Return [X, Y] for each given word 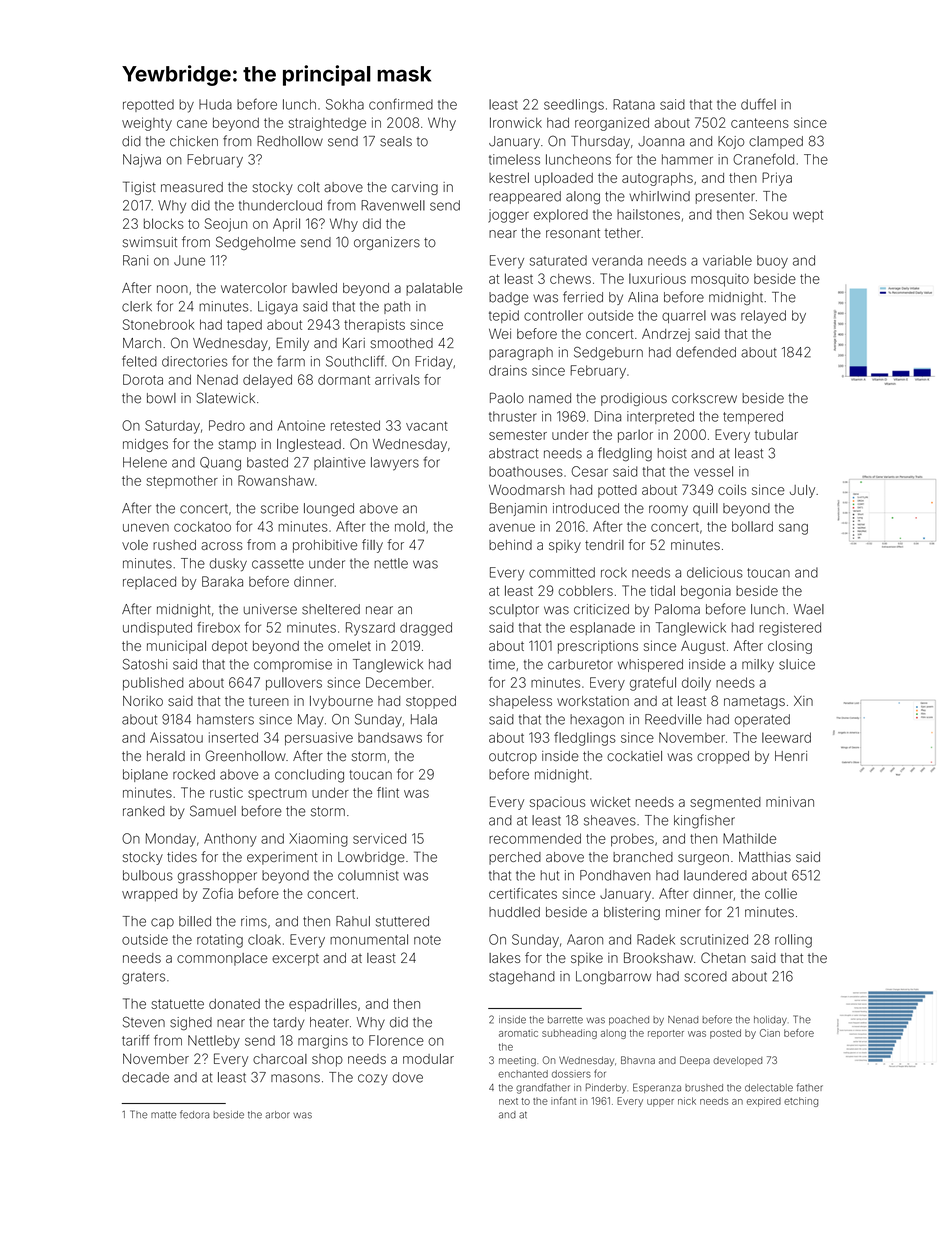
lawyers [395, 464]
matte [163, 1115]
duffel [758, 104]
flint [388, 792]
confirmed [401, 104]
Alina [643, 297]
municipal [176, 647]
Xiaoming [318, 840]
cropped [723, 757]
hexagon [597, 721]
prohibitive [325, 546]
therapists [374, 325]
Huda [215, 104]
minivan [790, 801]
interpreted [660, 417]
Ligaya [278, 308]
